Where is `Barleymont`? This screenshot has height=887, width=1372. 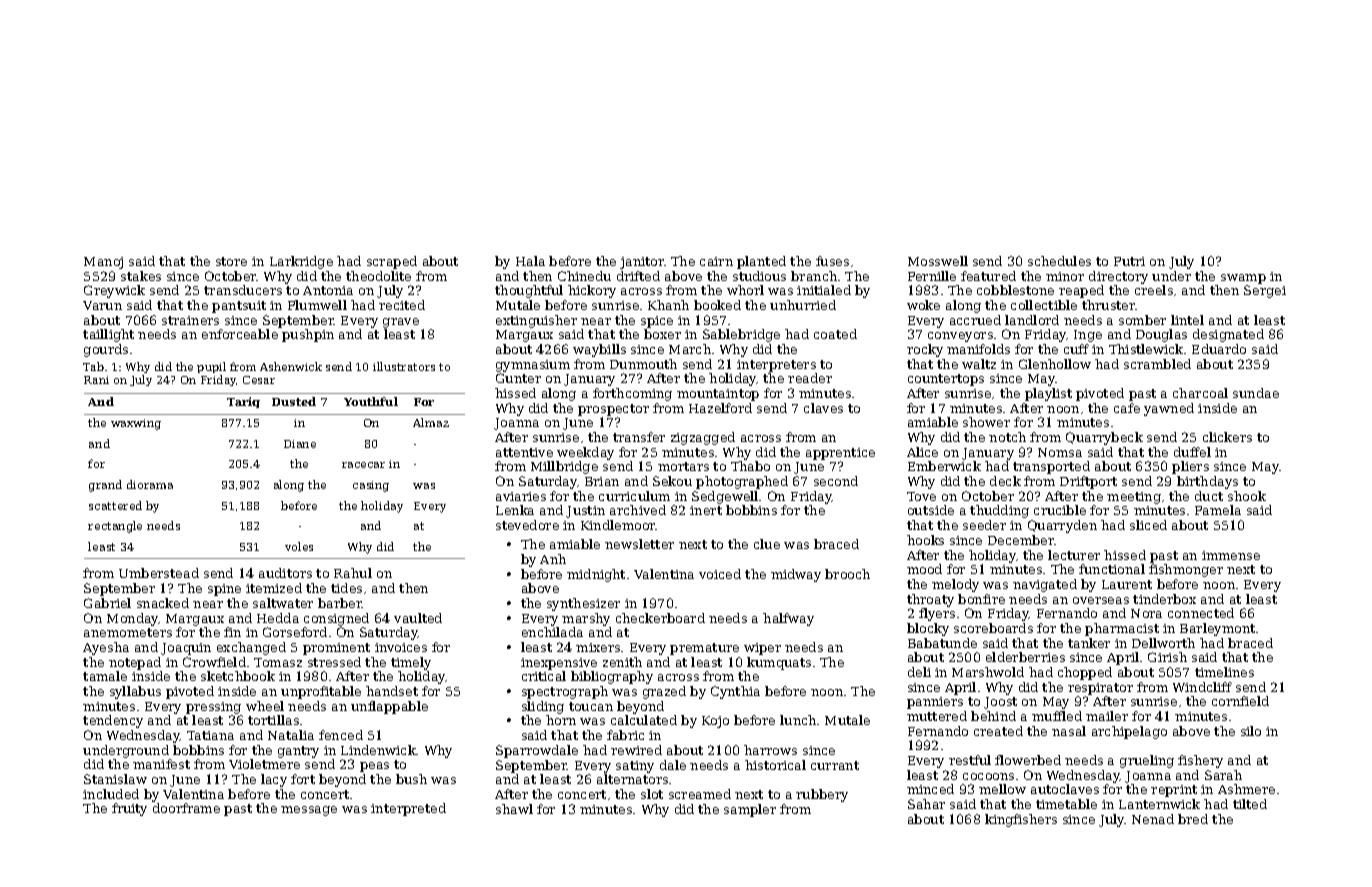
Barleymont is located at coordinates (1217, 629).
